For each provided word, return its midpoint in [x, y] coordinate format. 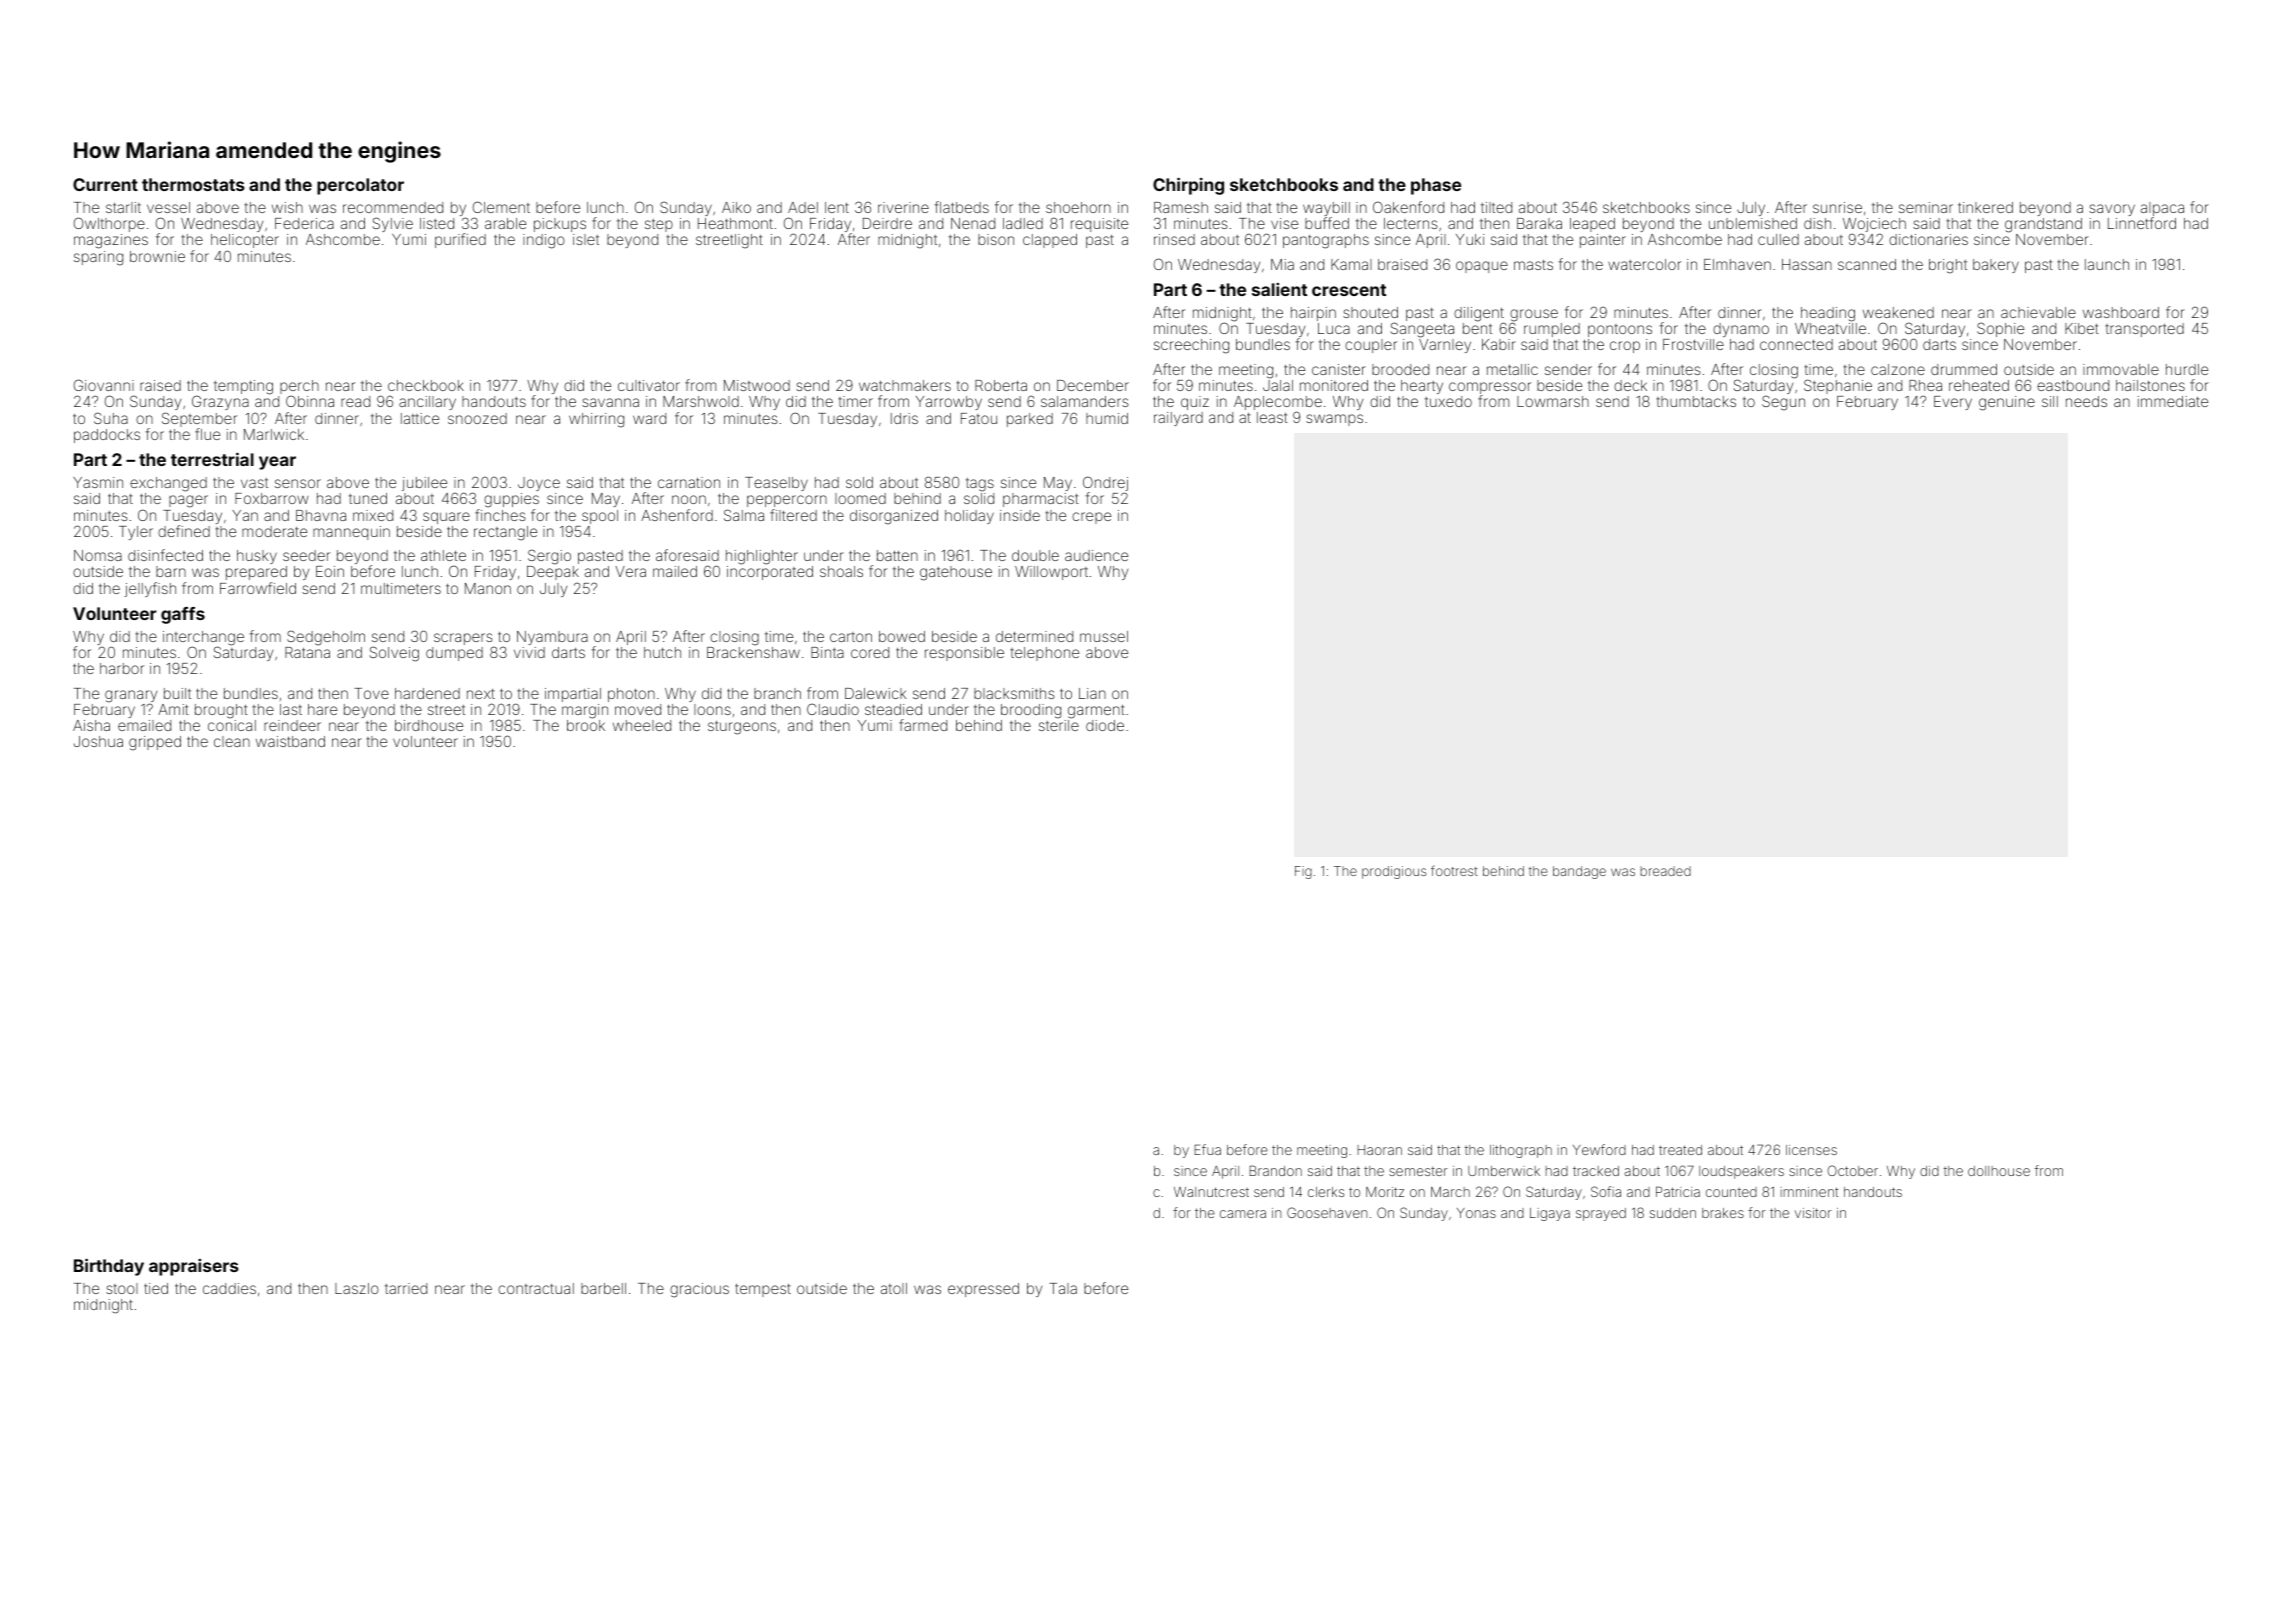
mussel [1104, 636]
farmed [923, 725]
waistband [290, 741]
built [177, 693]
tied [156, 1288]
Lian [1092, 693]
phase [1436, 186]
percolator [360, 186]
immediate [2173, 401]
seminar [1926, 207]
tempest [763, 1290]
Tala [1063, 1288]
